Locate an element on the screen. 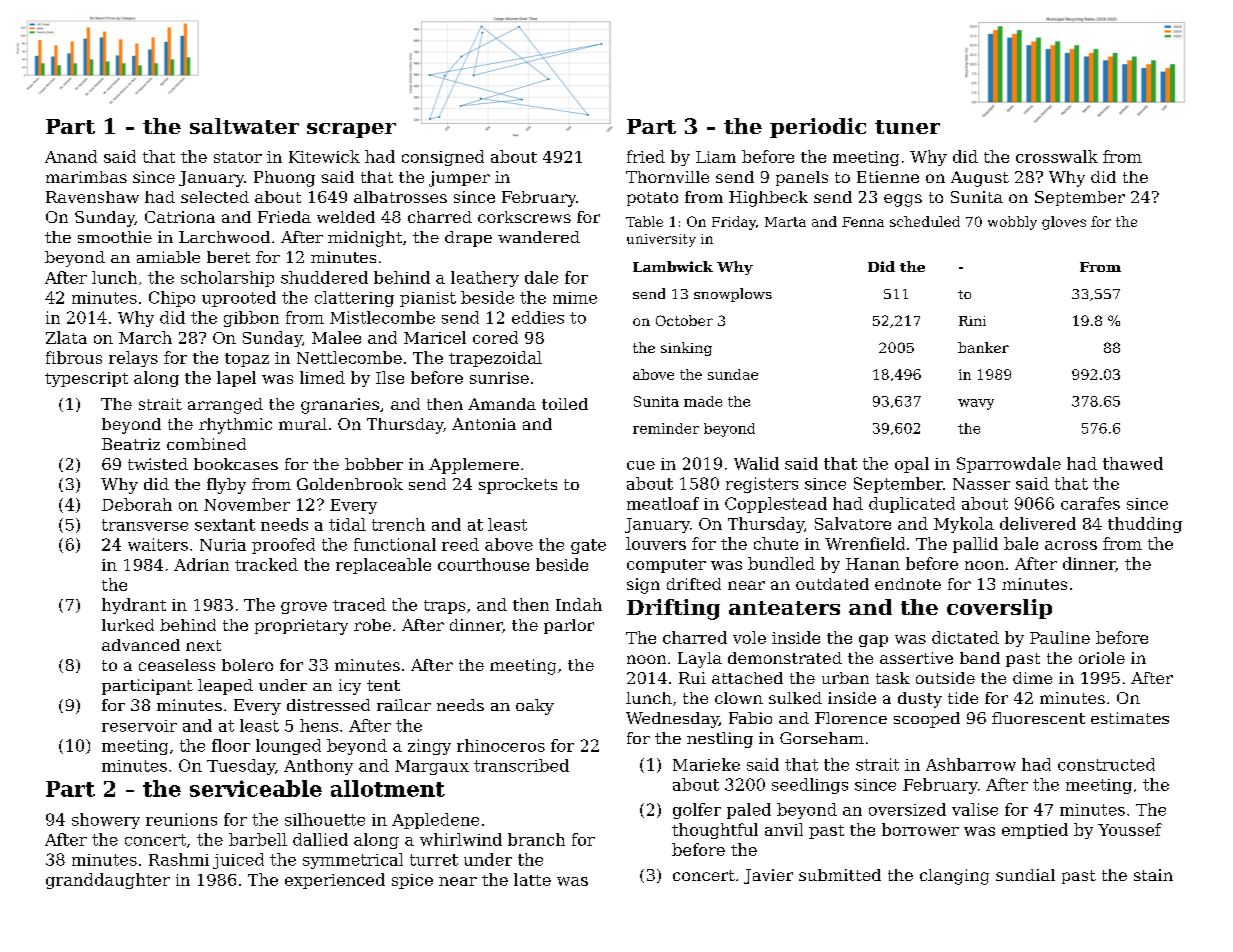 The height and width of the screenshot is (952, 1233). oriole is located at coordinates (1102, 658).
